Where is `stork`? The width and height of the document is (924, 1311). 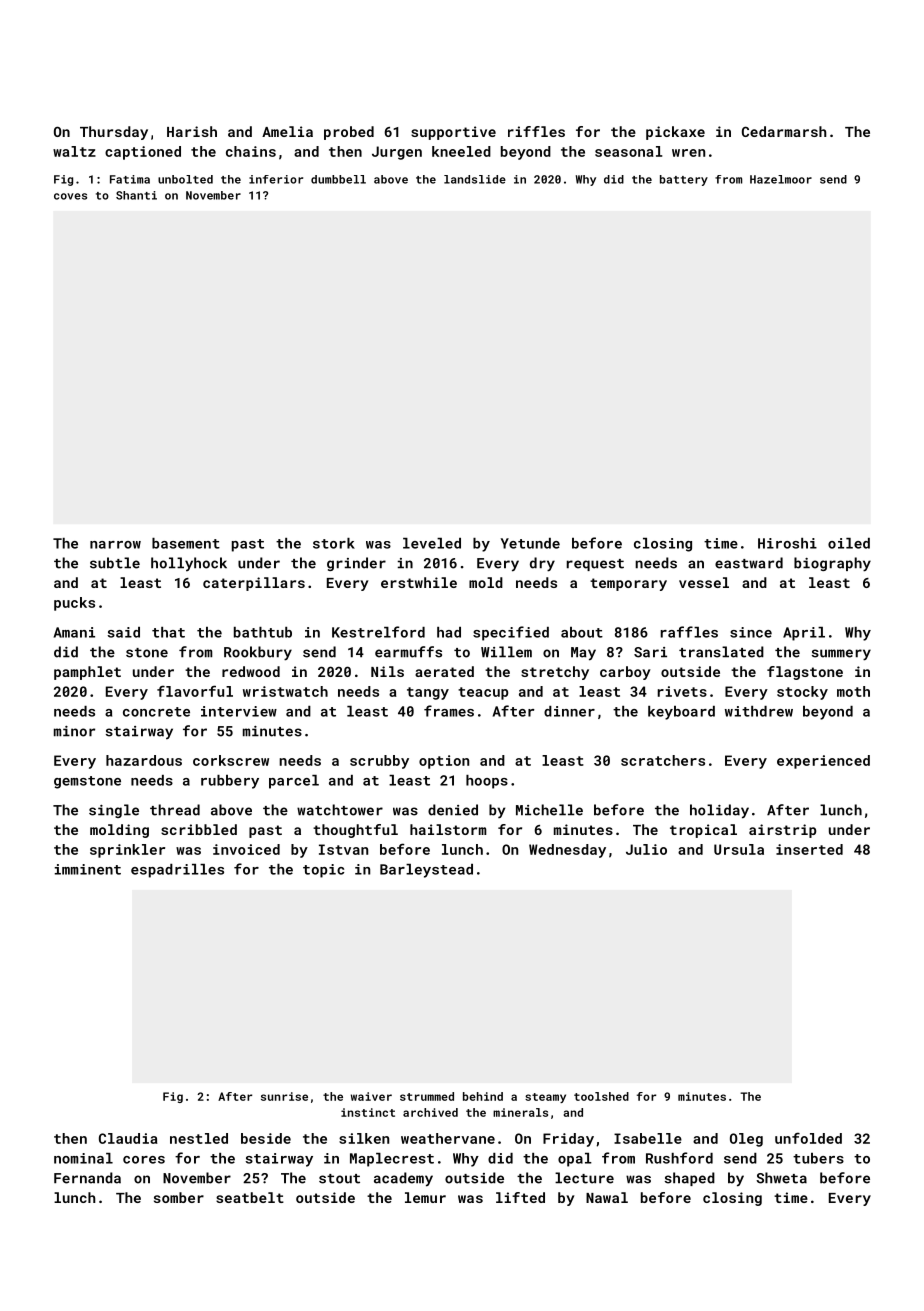
stork is located at coordinates (334, 543).
